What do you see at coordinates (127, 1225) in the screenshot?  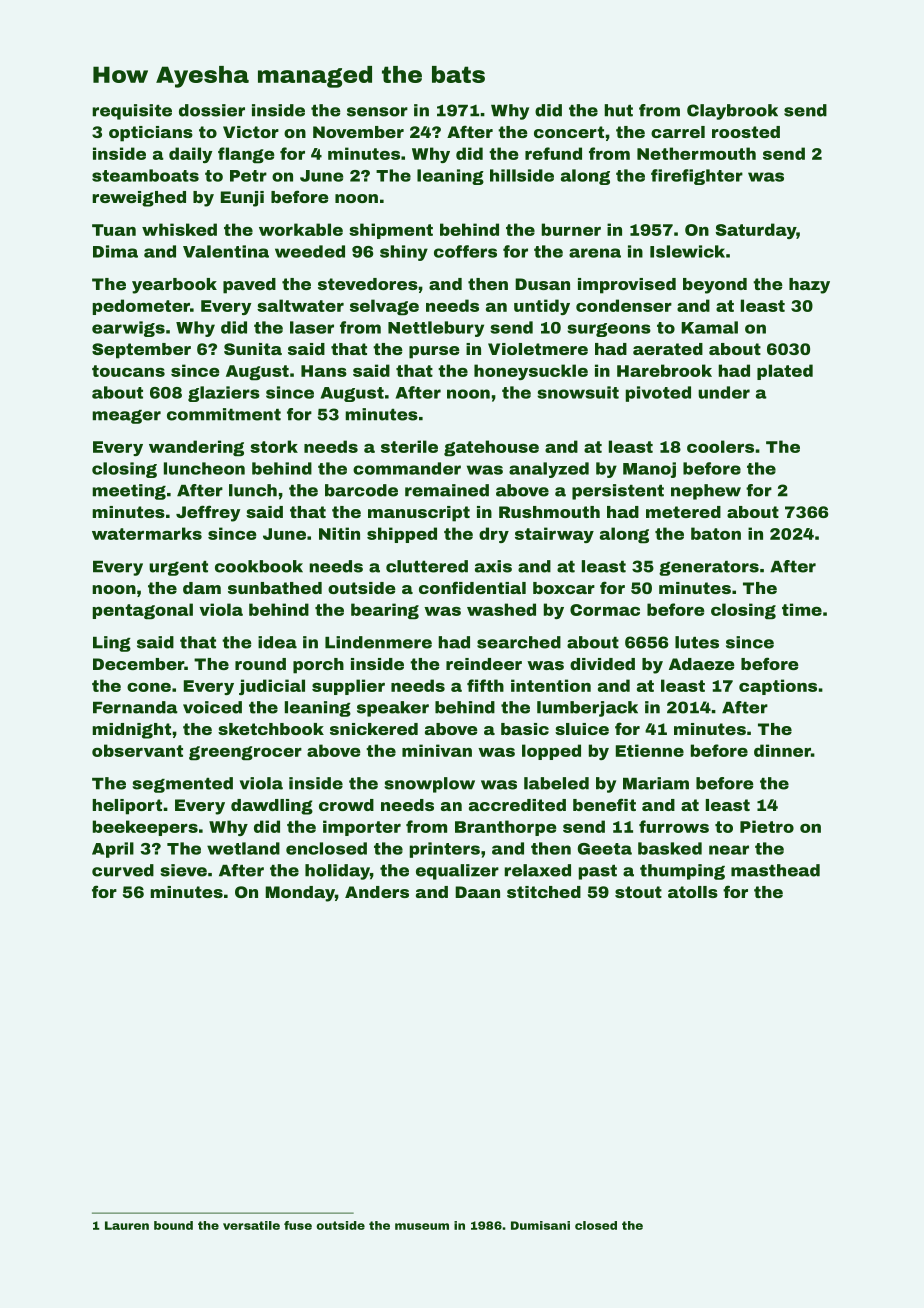 I see `Lauren` at bounding box center [127, 1225].
